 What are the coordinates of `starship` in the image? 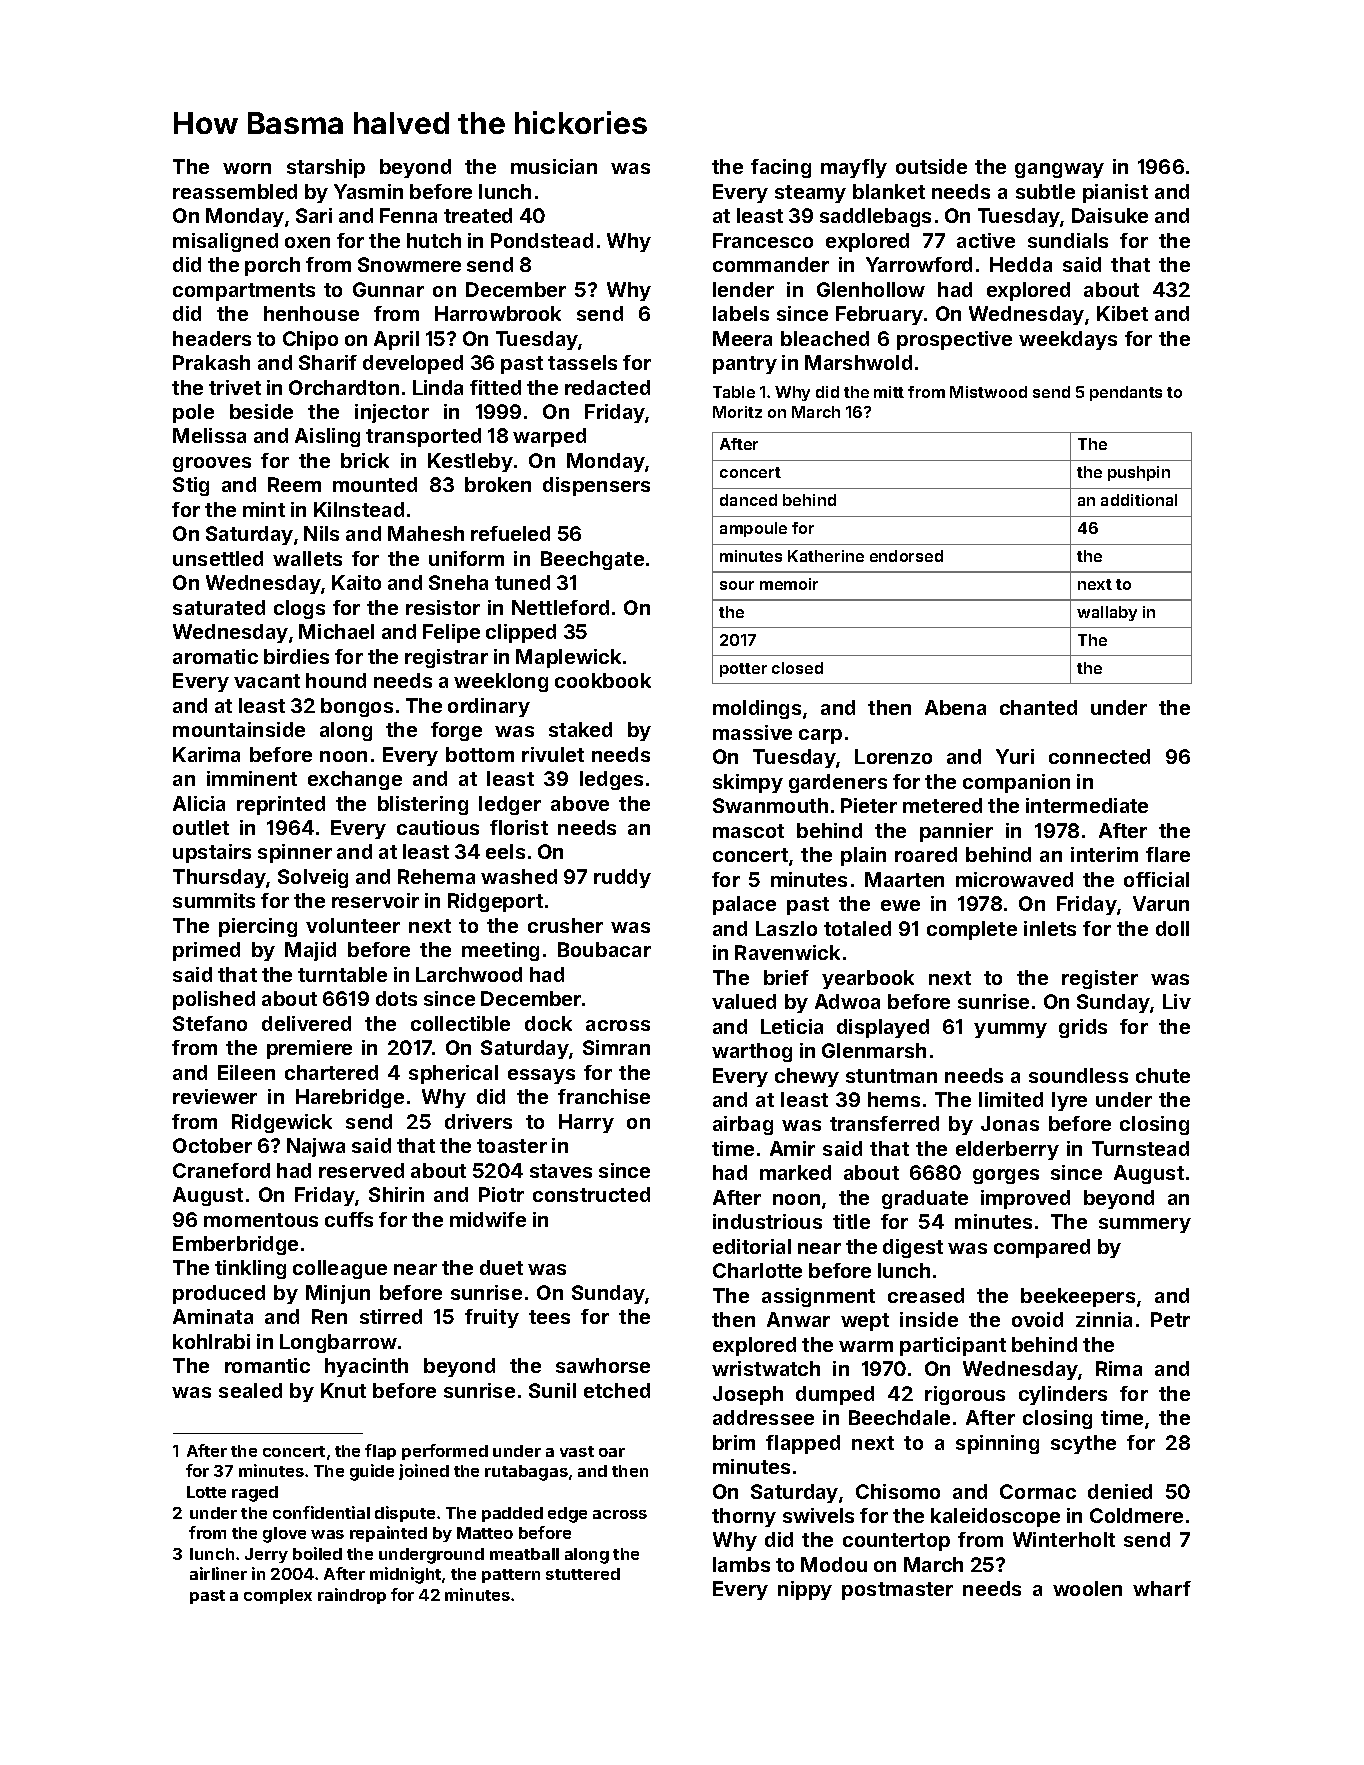 It's located at (326, 168).
